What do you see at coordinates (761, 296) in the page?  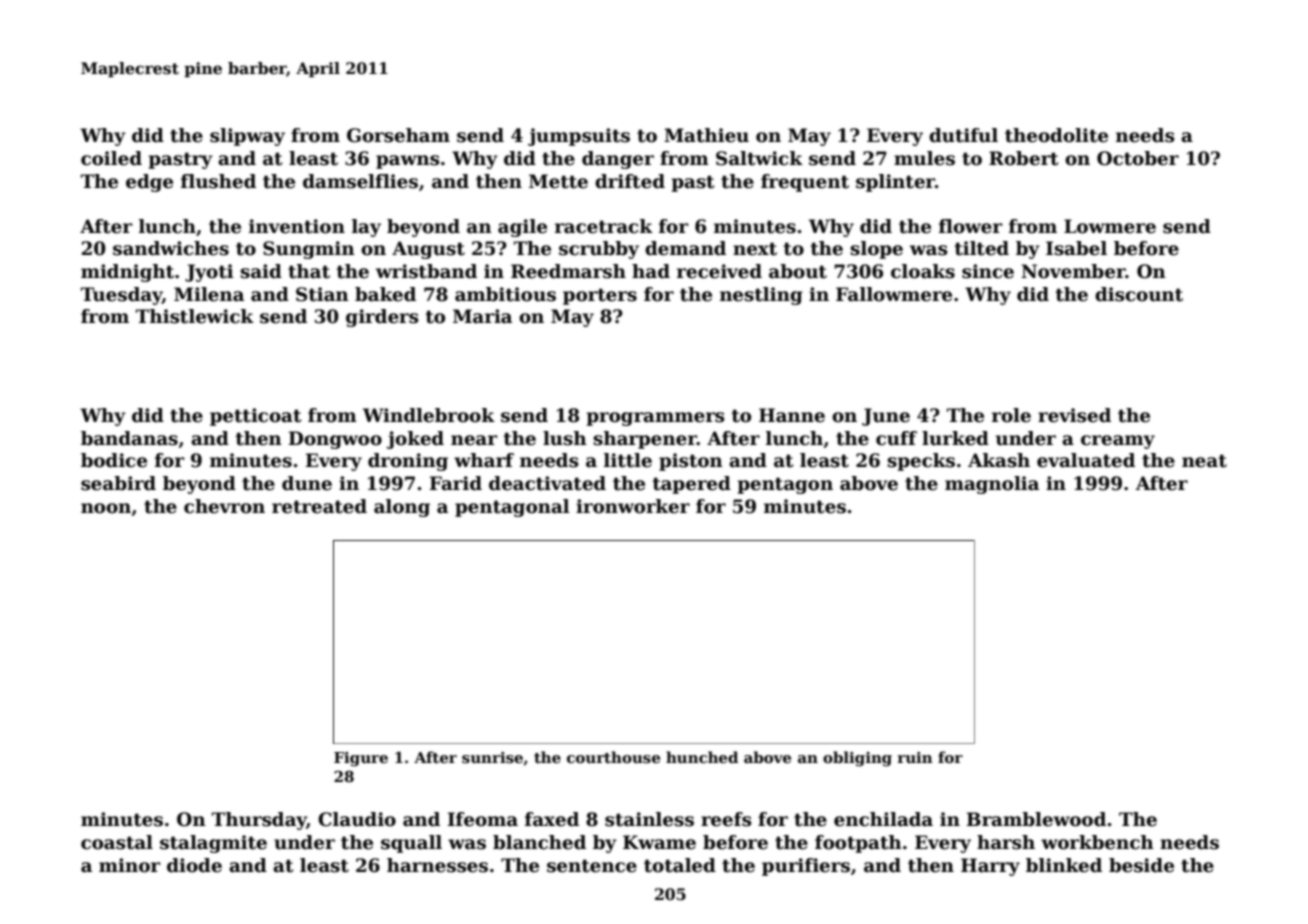 I see `nestling` at bounding box center [761, 296].
